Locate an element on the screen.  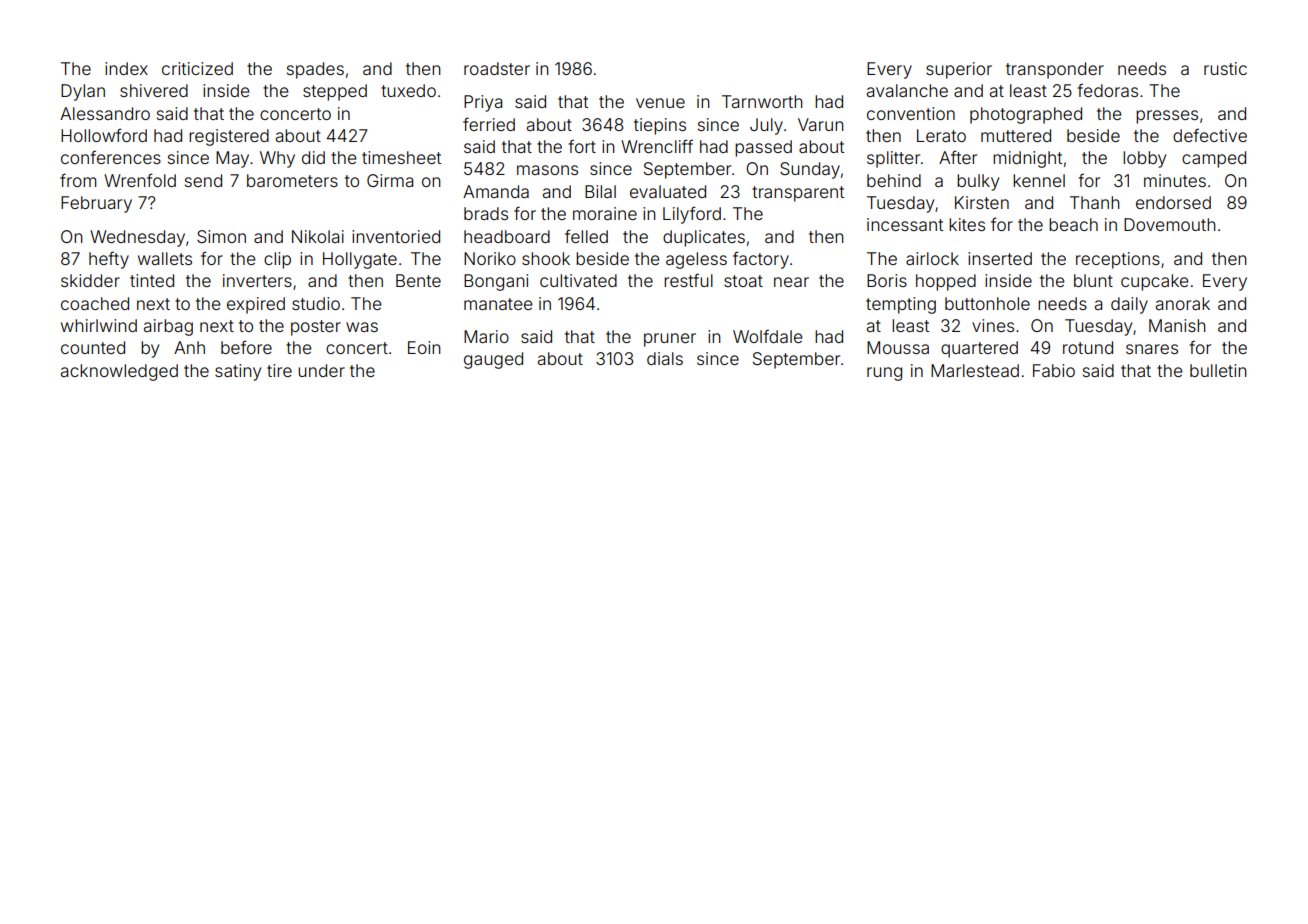
Wednesday is located at coordinates (137, 238).
